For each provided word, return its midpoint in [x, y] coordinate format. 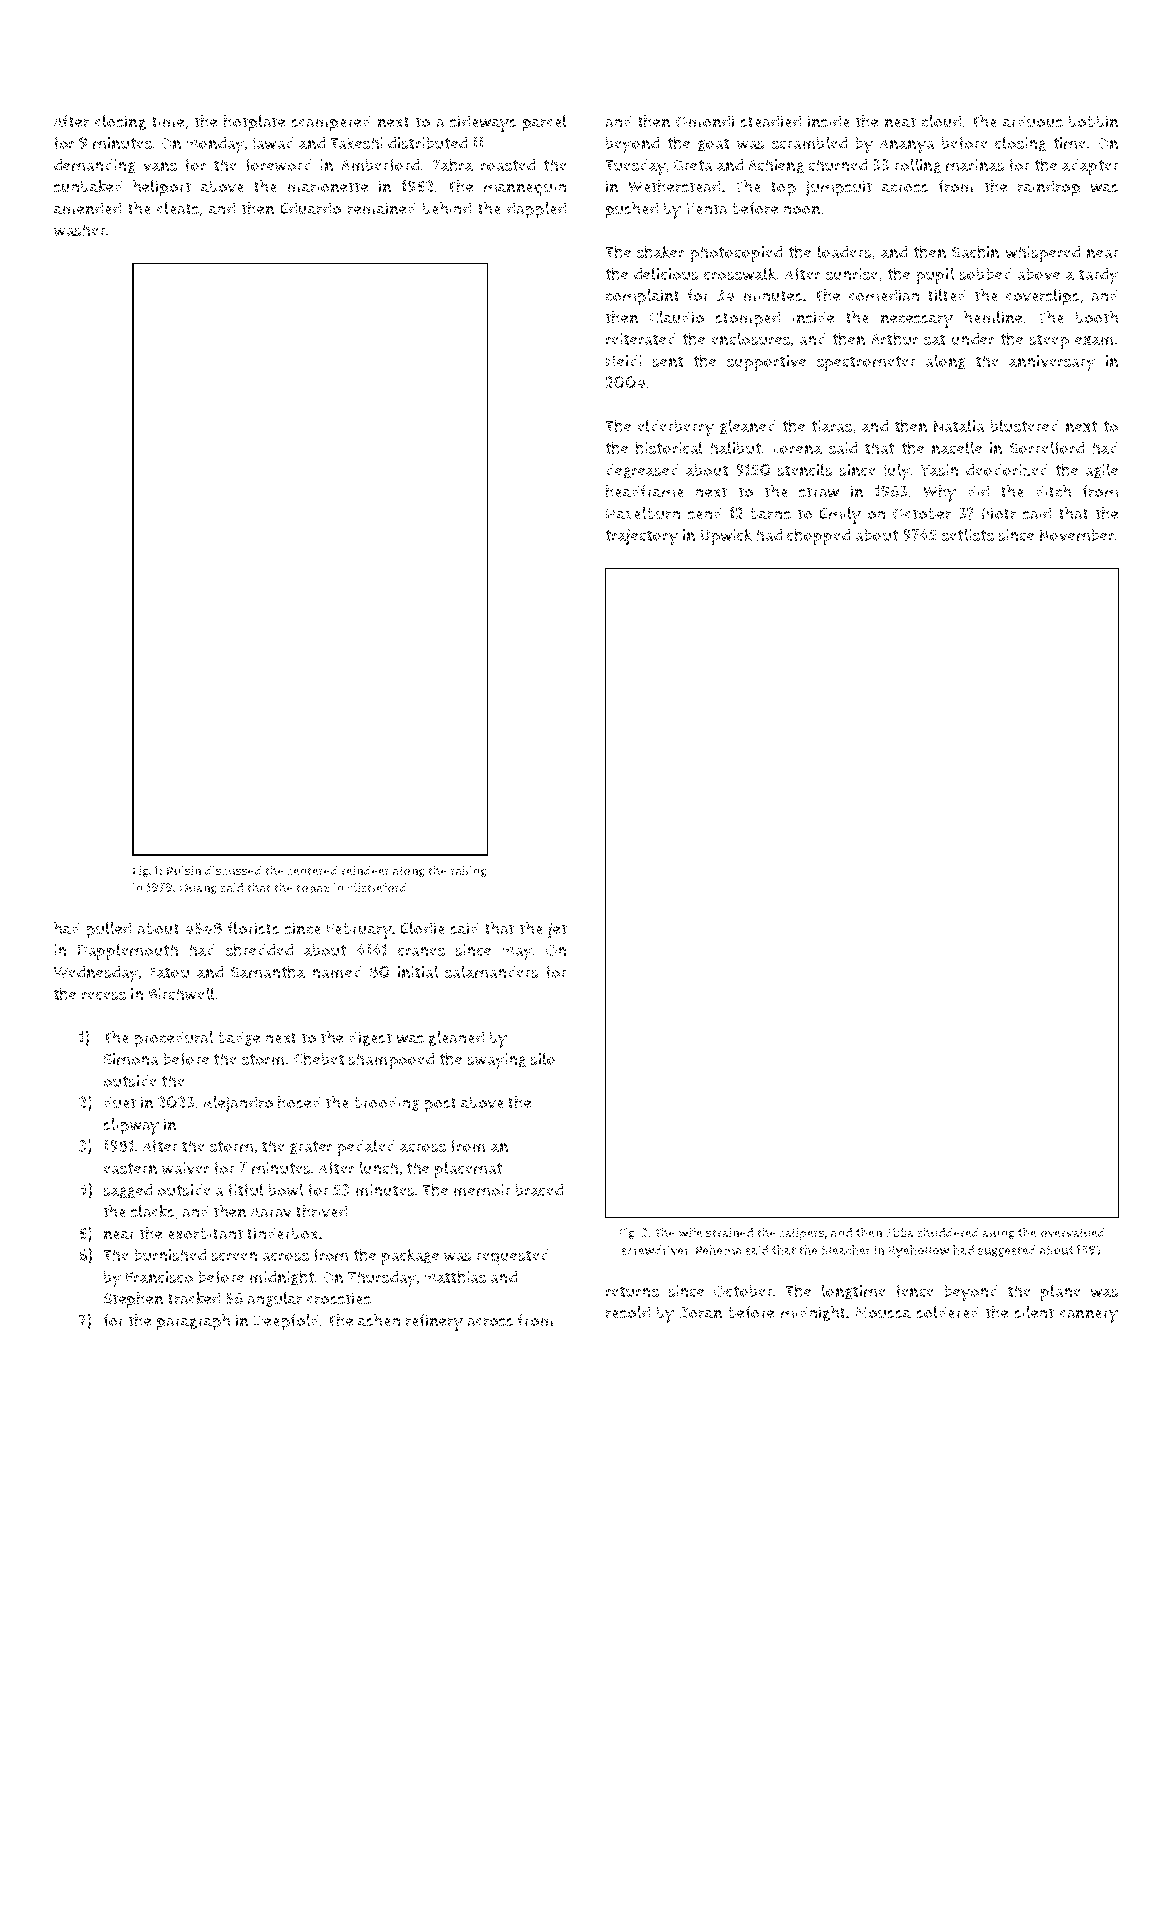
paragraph [193, 1322]
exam [1094, 340]
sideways [483, 123]
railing [469, 871]
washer [80, 230]
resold [628, 1312]
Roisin [184, 871]
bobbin [1093, 121]
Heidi [624, 361]
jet [557, 930]
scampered [331, 123]
